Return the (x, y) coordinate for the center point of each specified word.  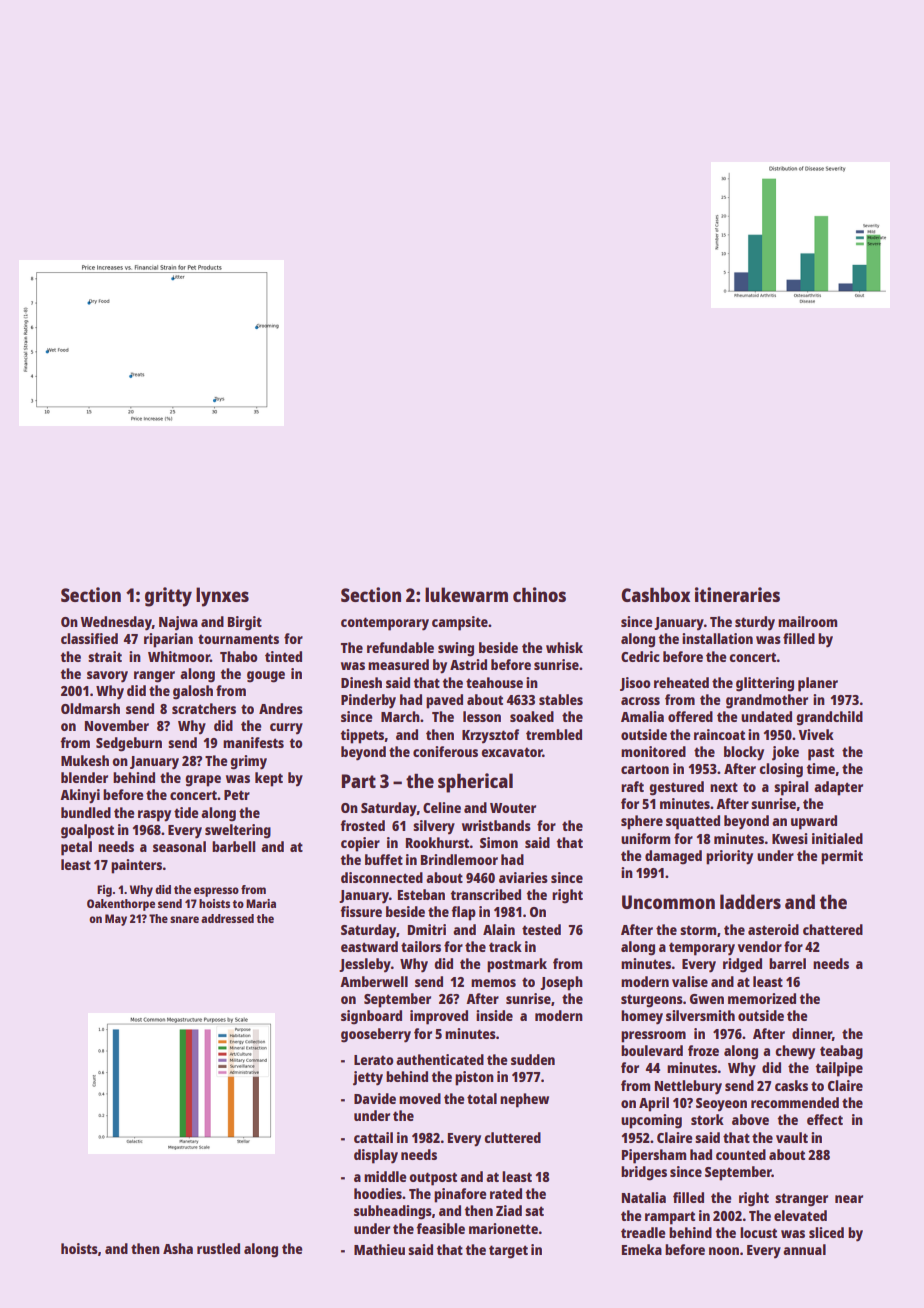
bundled (86, 812)
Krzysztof (490, 736)
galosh (193, 692)
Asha (178, 1248)
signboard (371, 1017)
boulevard (652, 1050)
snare (184, 919)
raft (632, 786)
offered (690, 716)
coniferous (445, 751)
